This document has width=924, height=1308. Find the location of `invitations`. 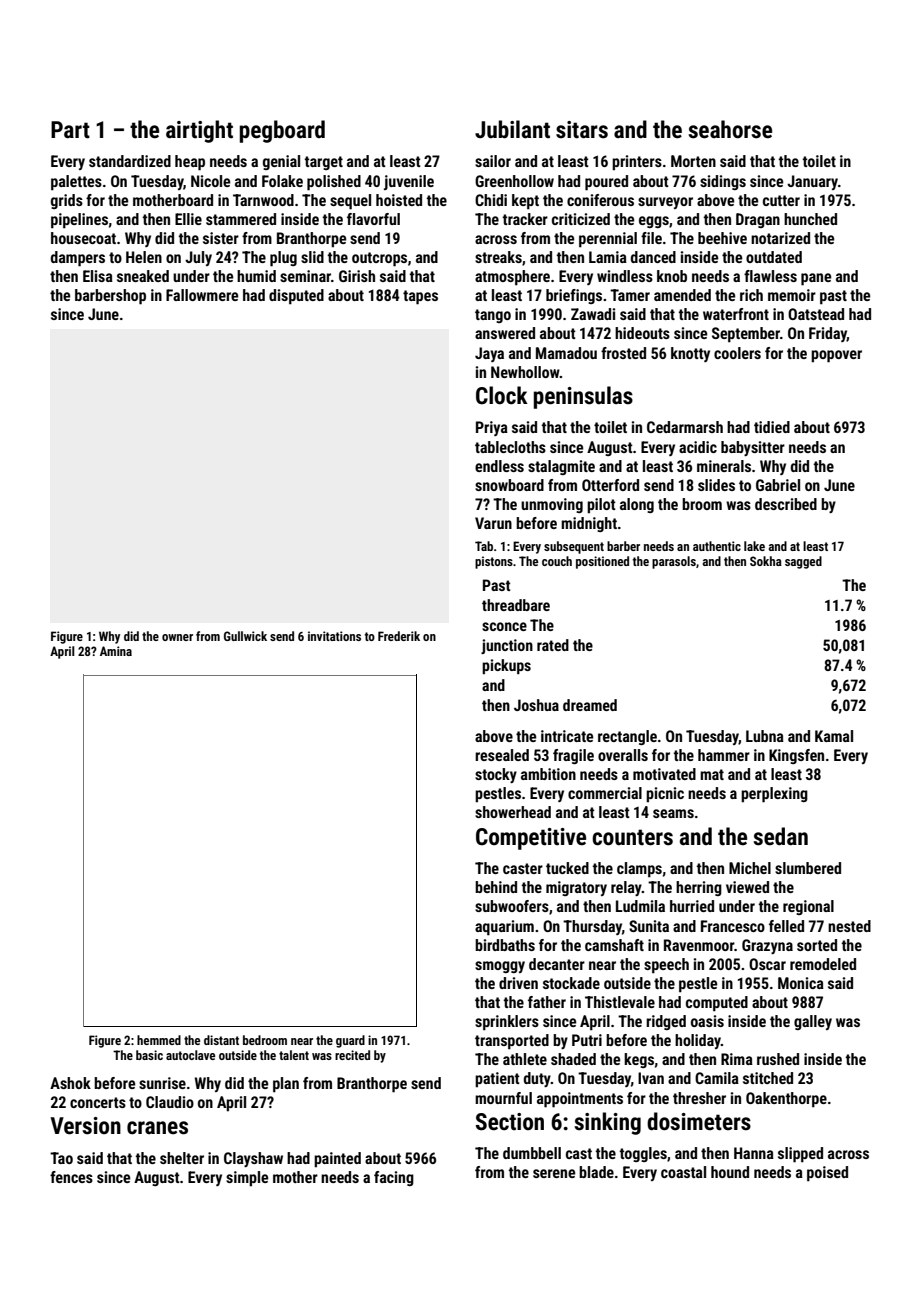

invitations is located at coordinates (334, 636).
